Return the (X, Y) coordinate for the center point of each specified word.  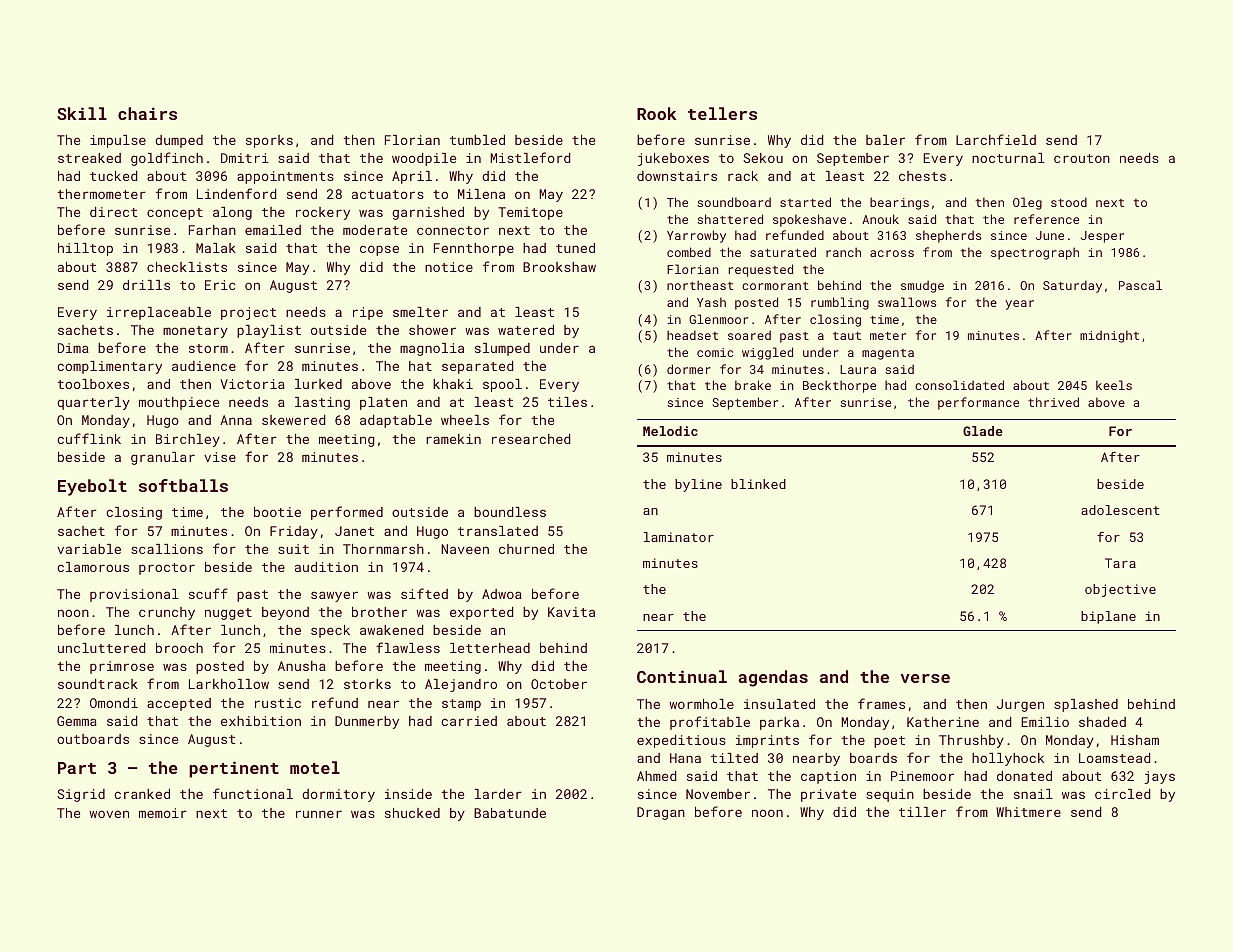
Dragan (661, 813)
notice (449, 267)
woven (109, 814)
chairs (147, 113)
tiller (922, 812)
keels (1114, 385)
